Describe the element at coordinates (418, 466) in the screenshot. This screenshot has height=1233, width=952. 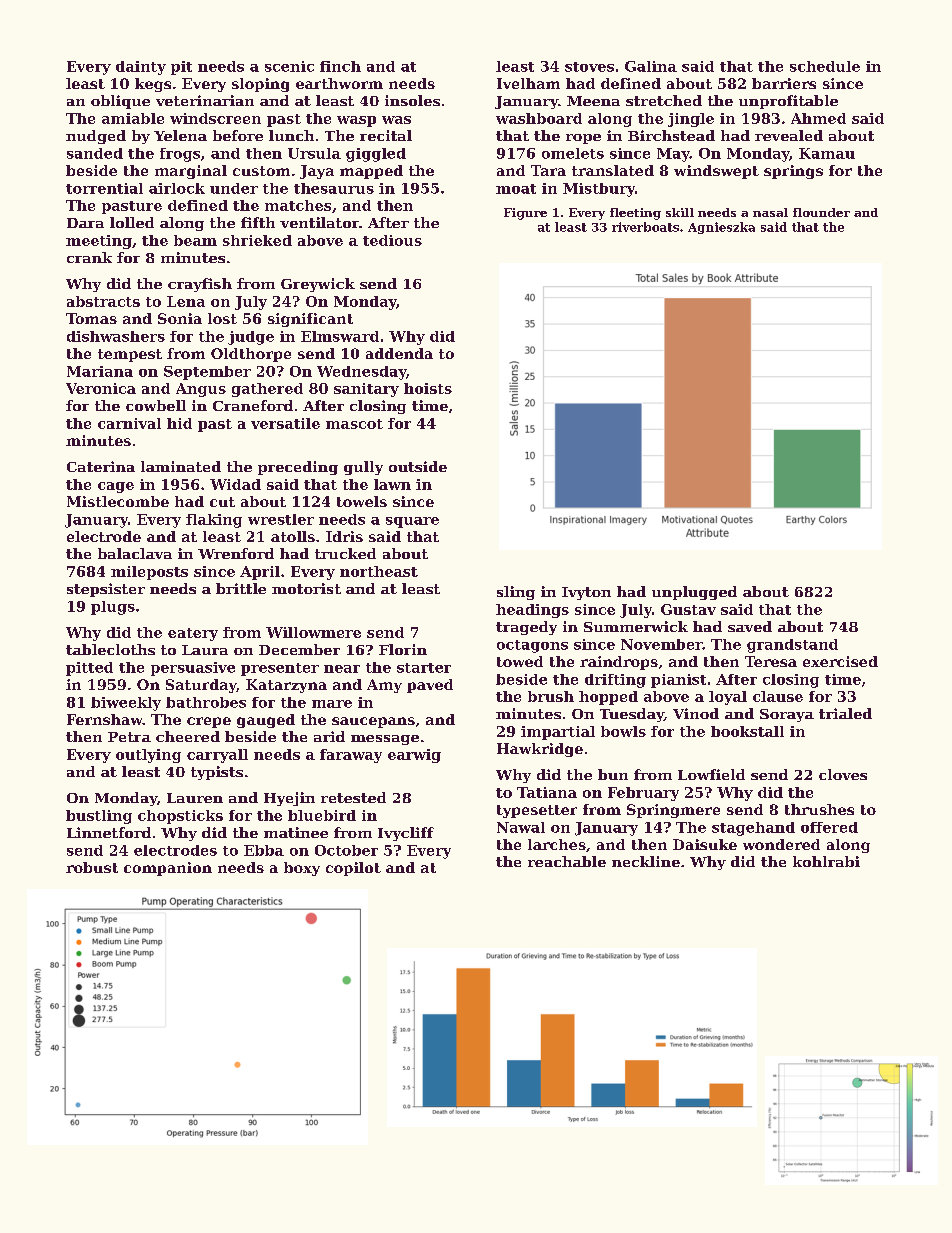
I see `outside` at that location.
